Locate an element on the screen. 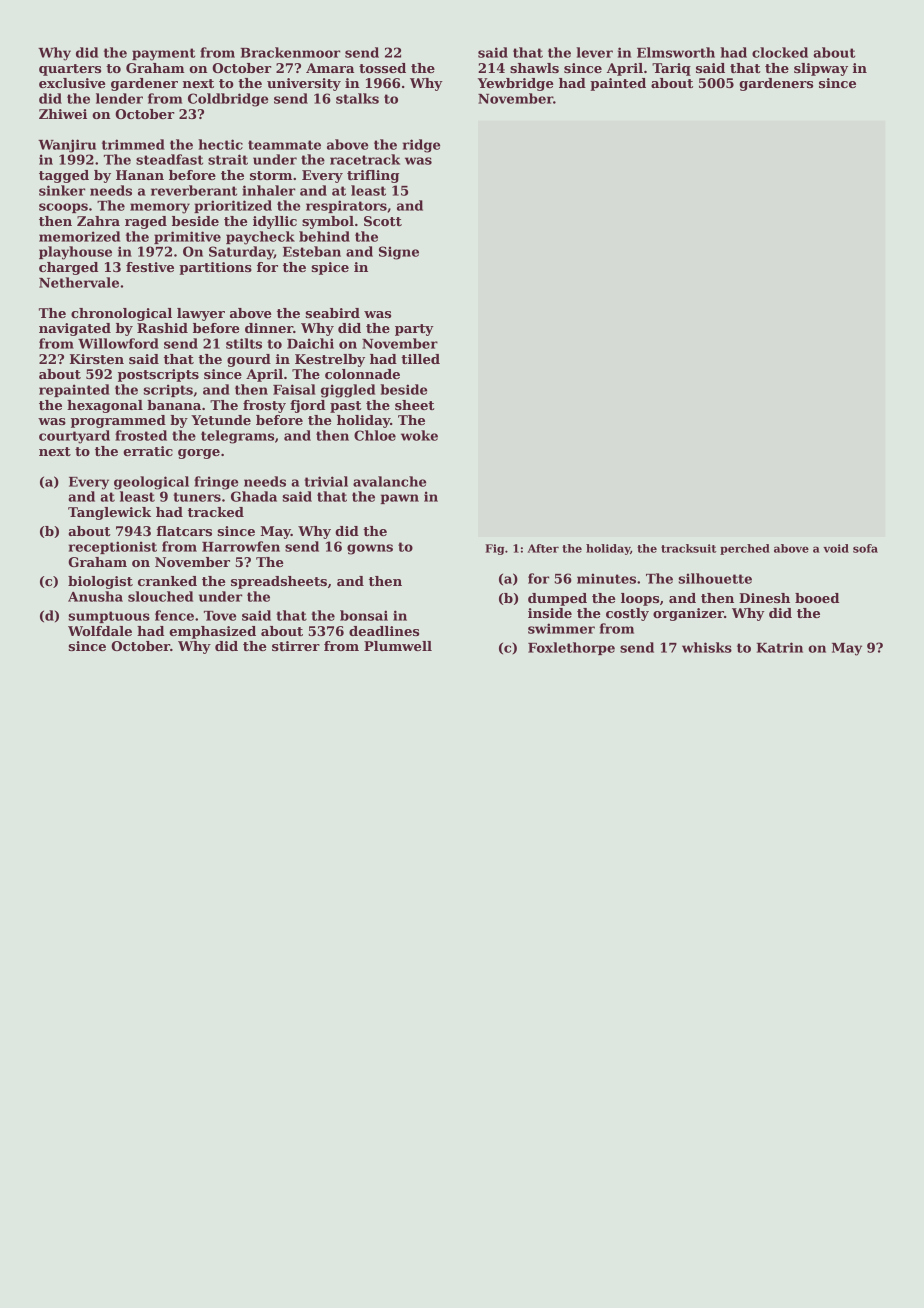 This screenshot has width=924, height=1308. Katrin is located at coordinates (779, 647).
